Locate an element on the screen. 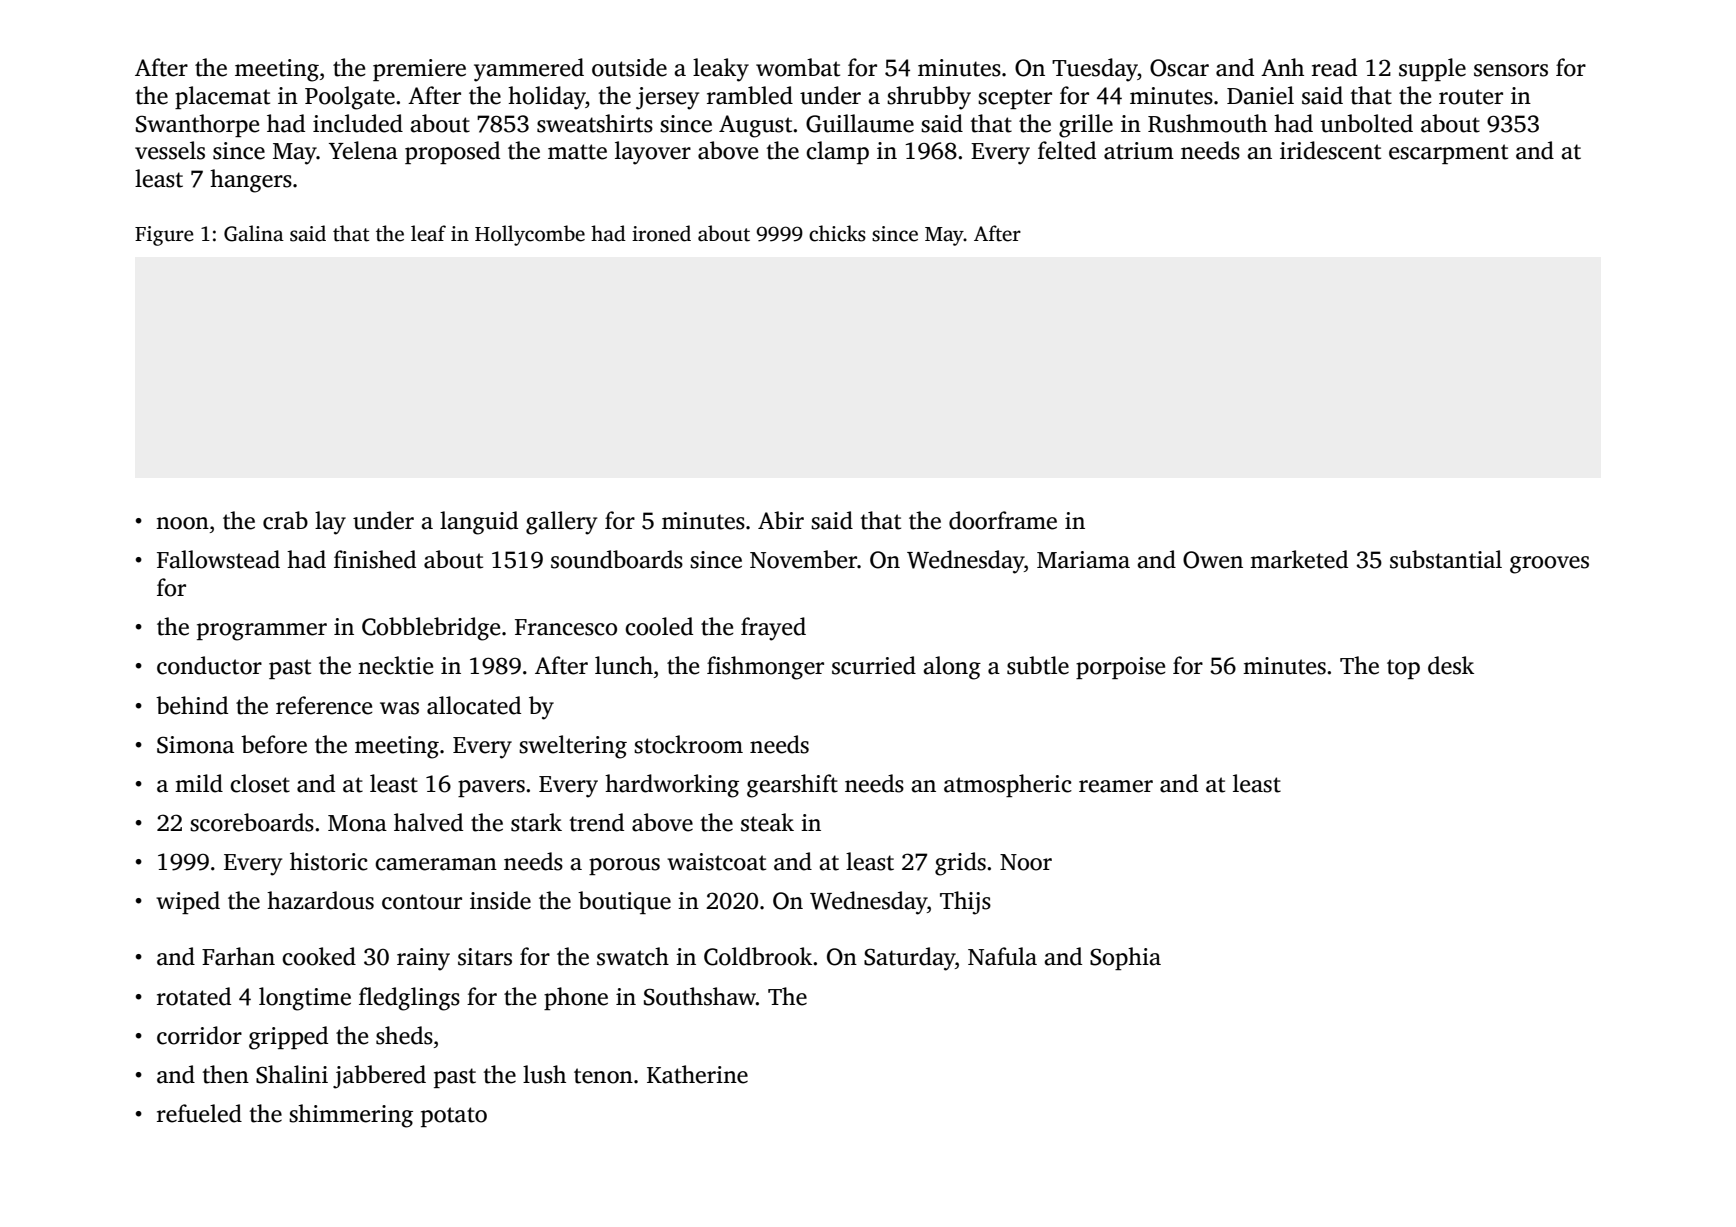 Image resolution: width=1736 pixels, height=1227 pixels. doorframe is located at coordinates (1003, 520).
